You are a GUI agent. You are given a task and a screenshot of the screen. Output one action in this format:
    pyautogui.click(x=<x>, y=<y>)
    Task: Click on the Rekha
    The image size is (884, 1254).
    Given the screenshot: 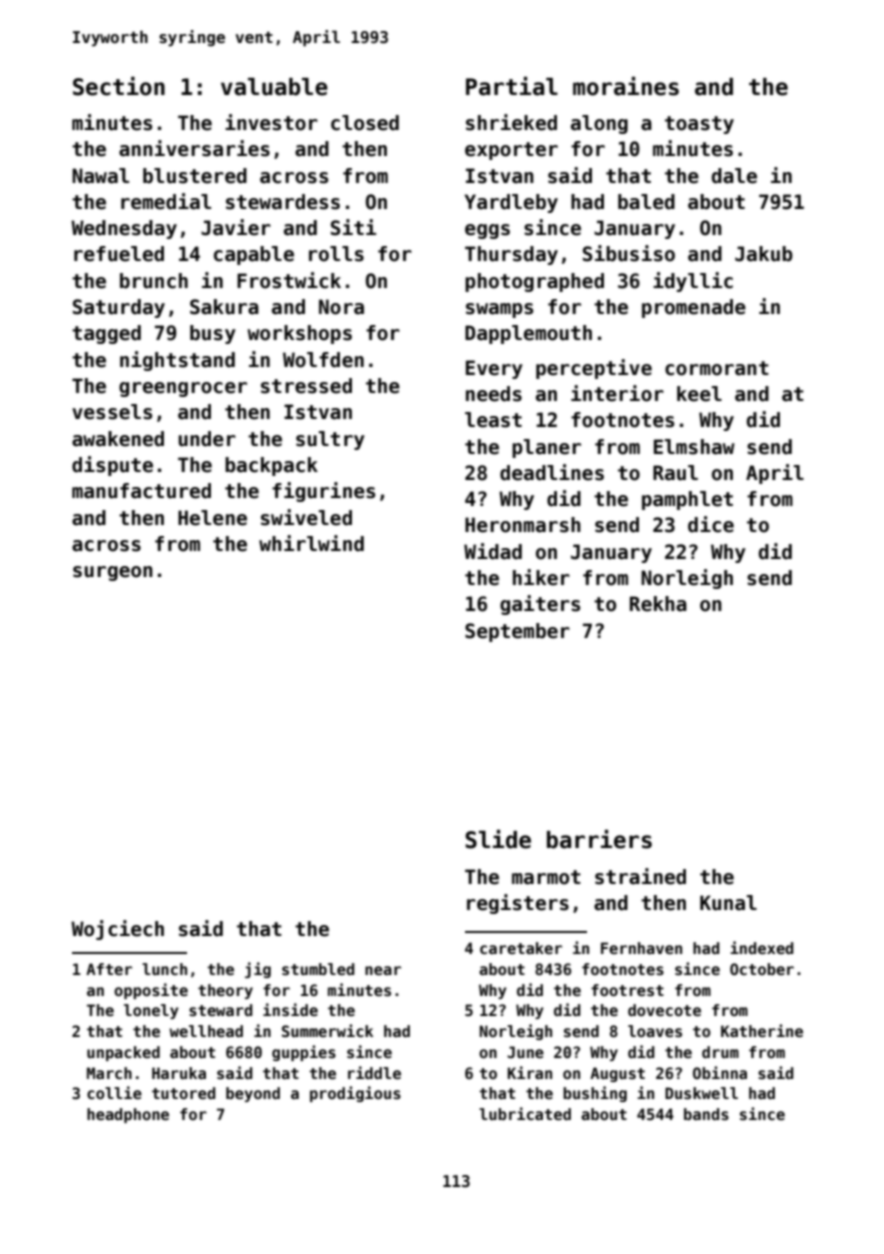 What is the action you would take?
    pyautogui.click(x=658, y=604)
